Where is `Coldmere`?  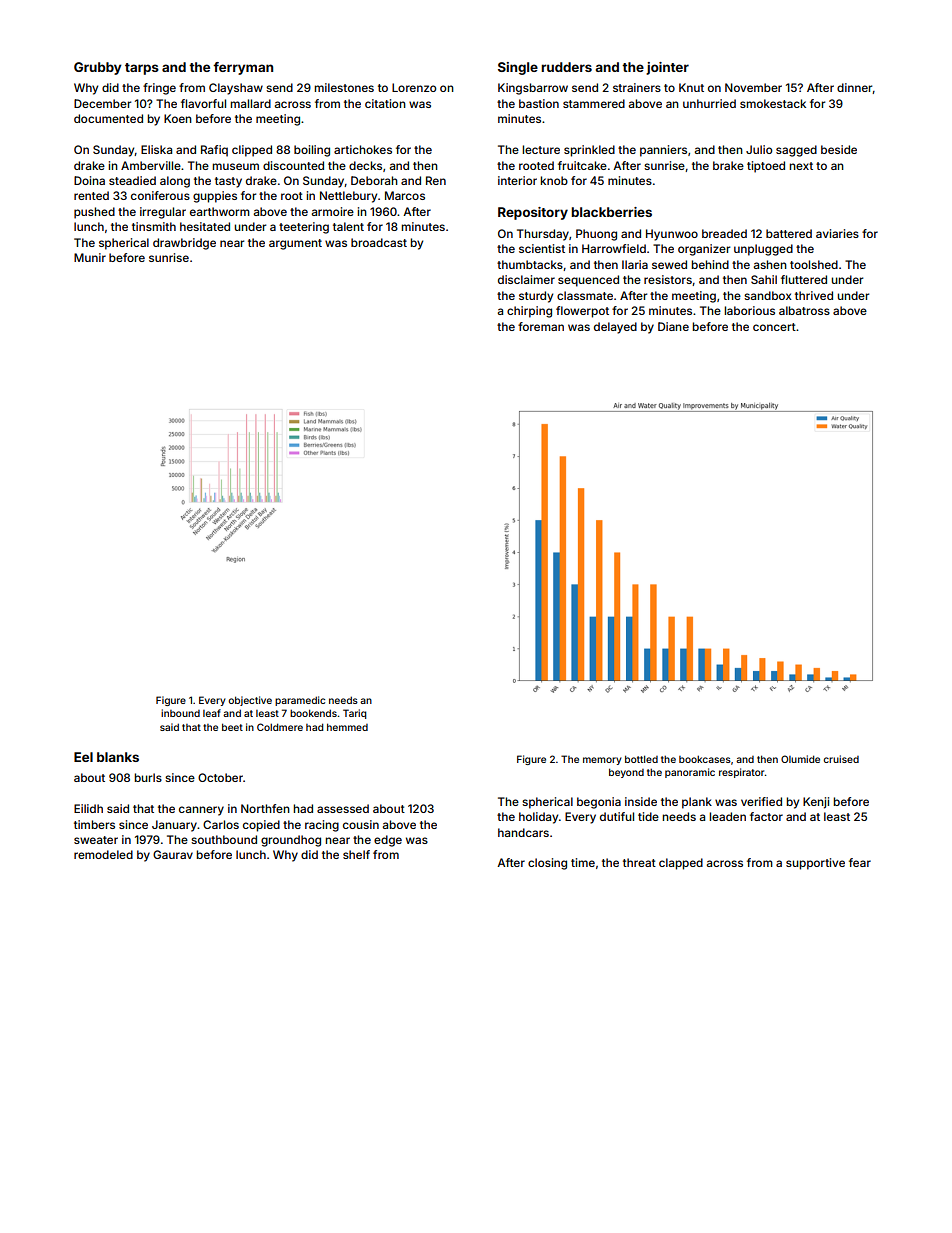
Coldmere is located at coordinates (280, 727).
